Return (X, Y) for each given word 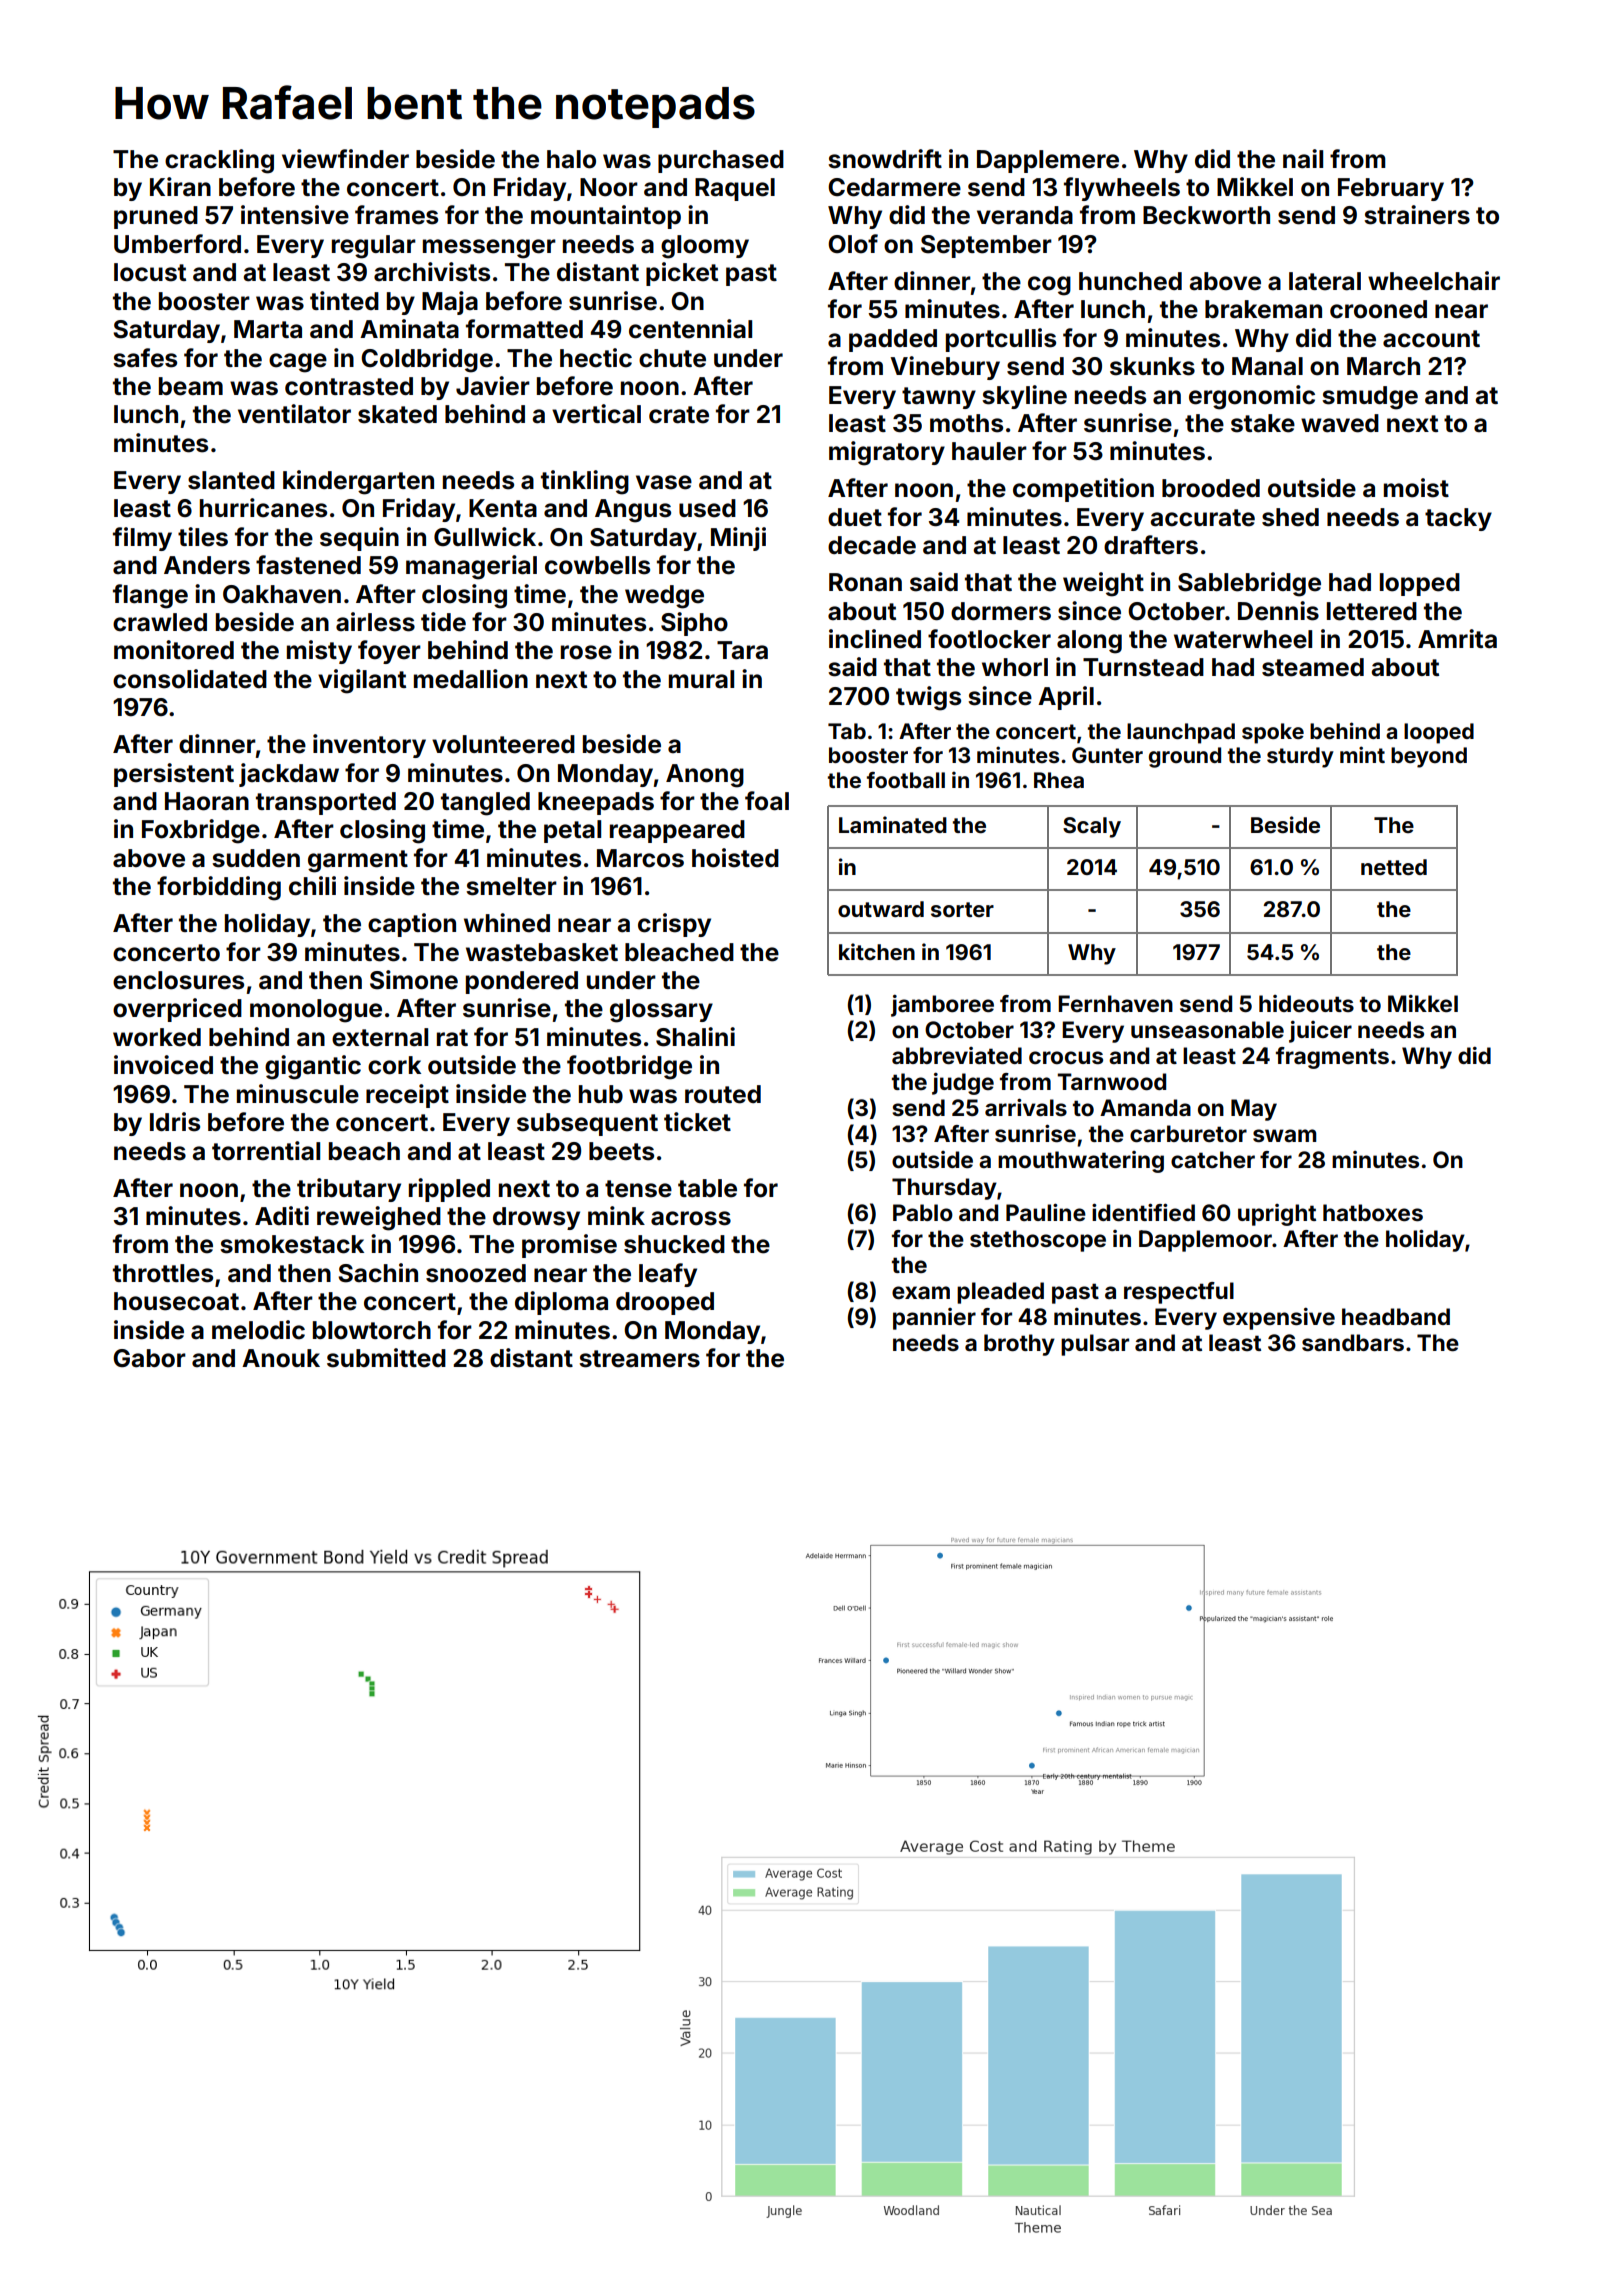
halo (571, 159)
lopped (1420, 584)
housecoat (176, 1301)
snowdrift (885, 159)
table (707, 1188)
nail (1303, 159)
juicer (1320, 1032)
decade (872, 545)
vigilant (362, 681)
